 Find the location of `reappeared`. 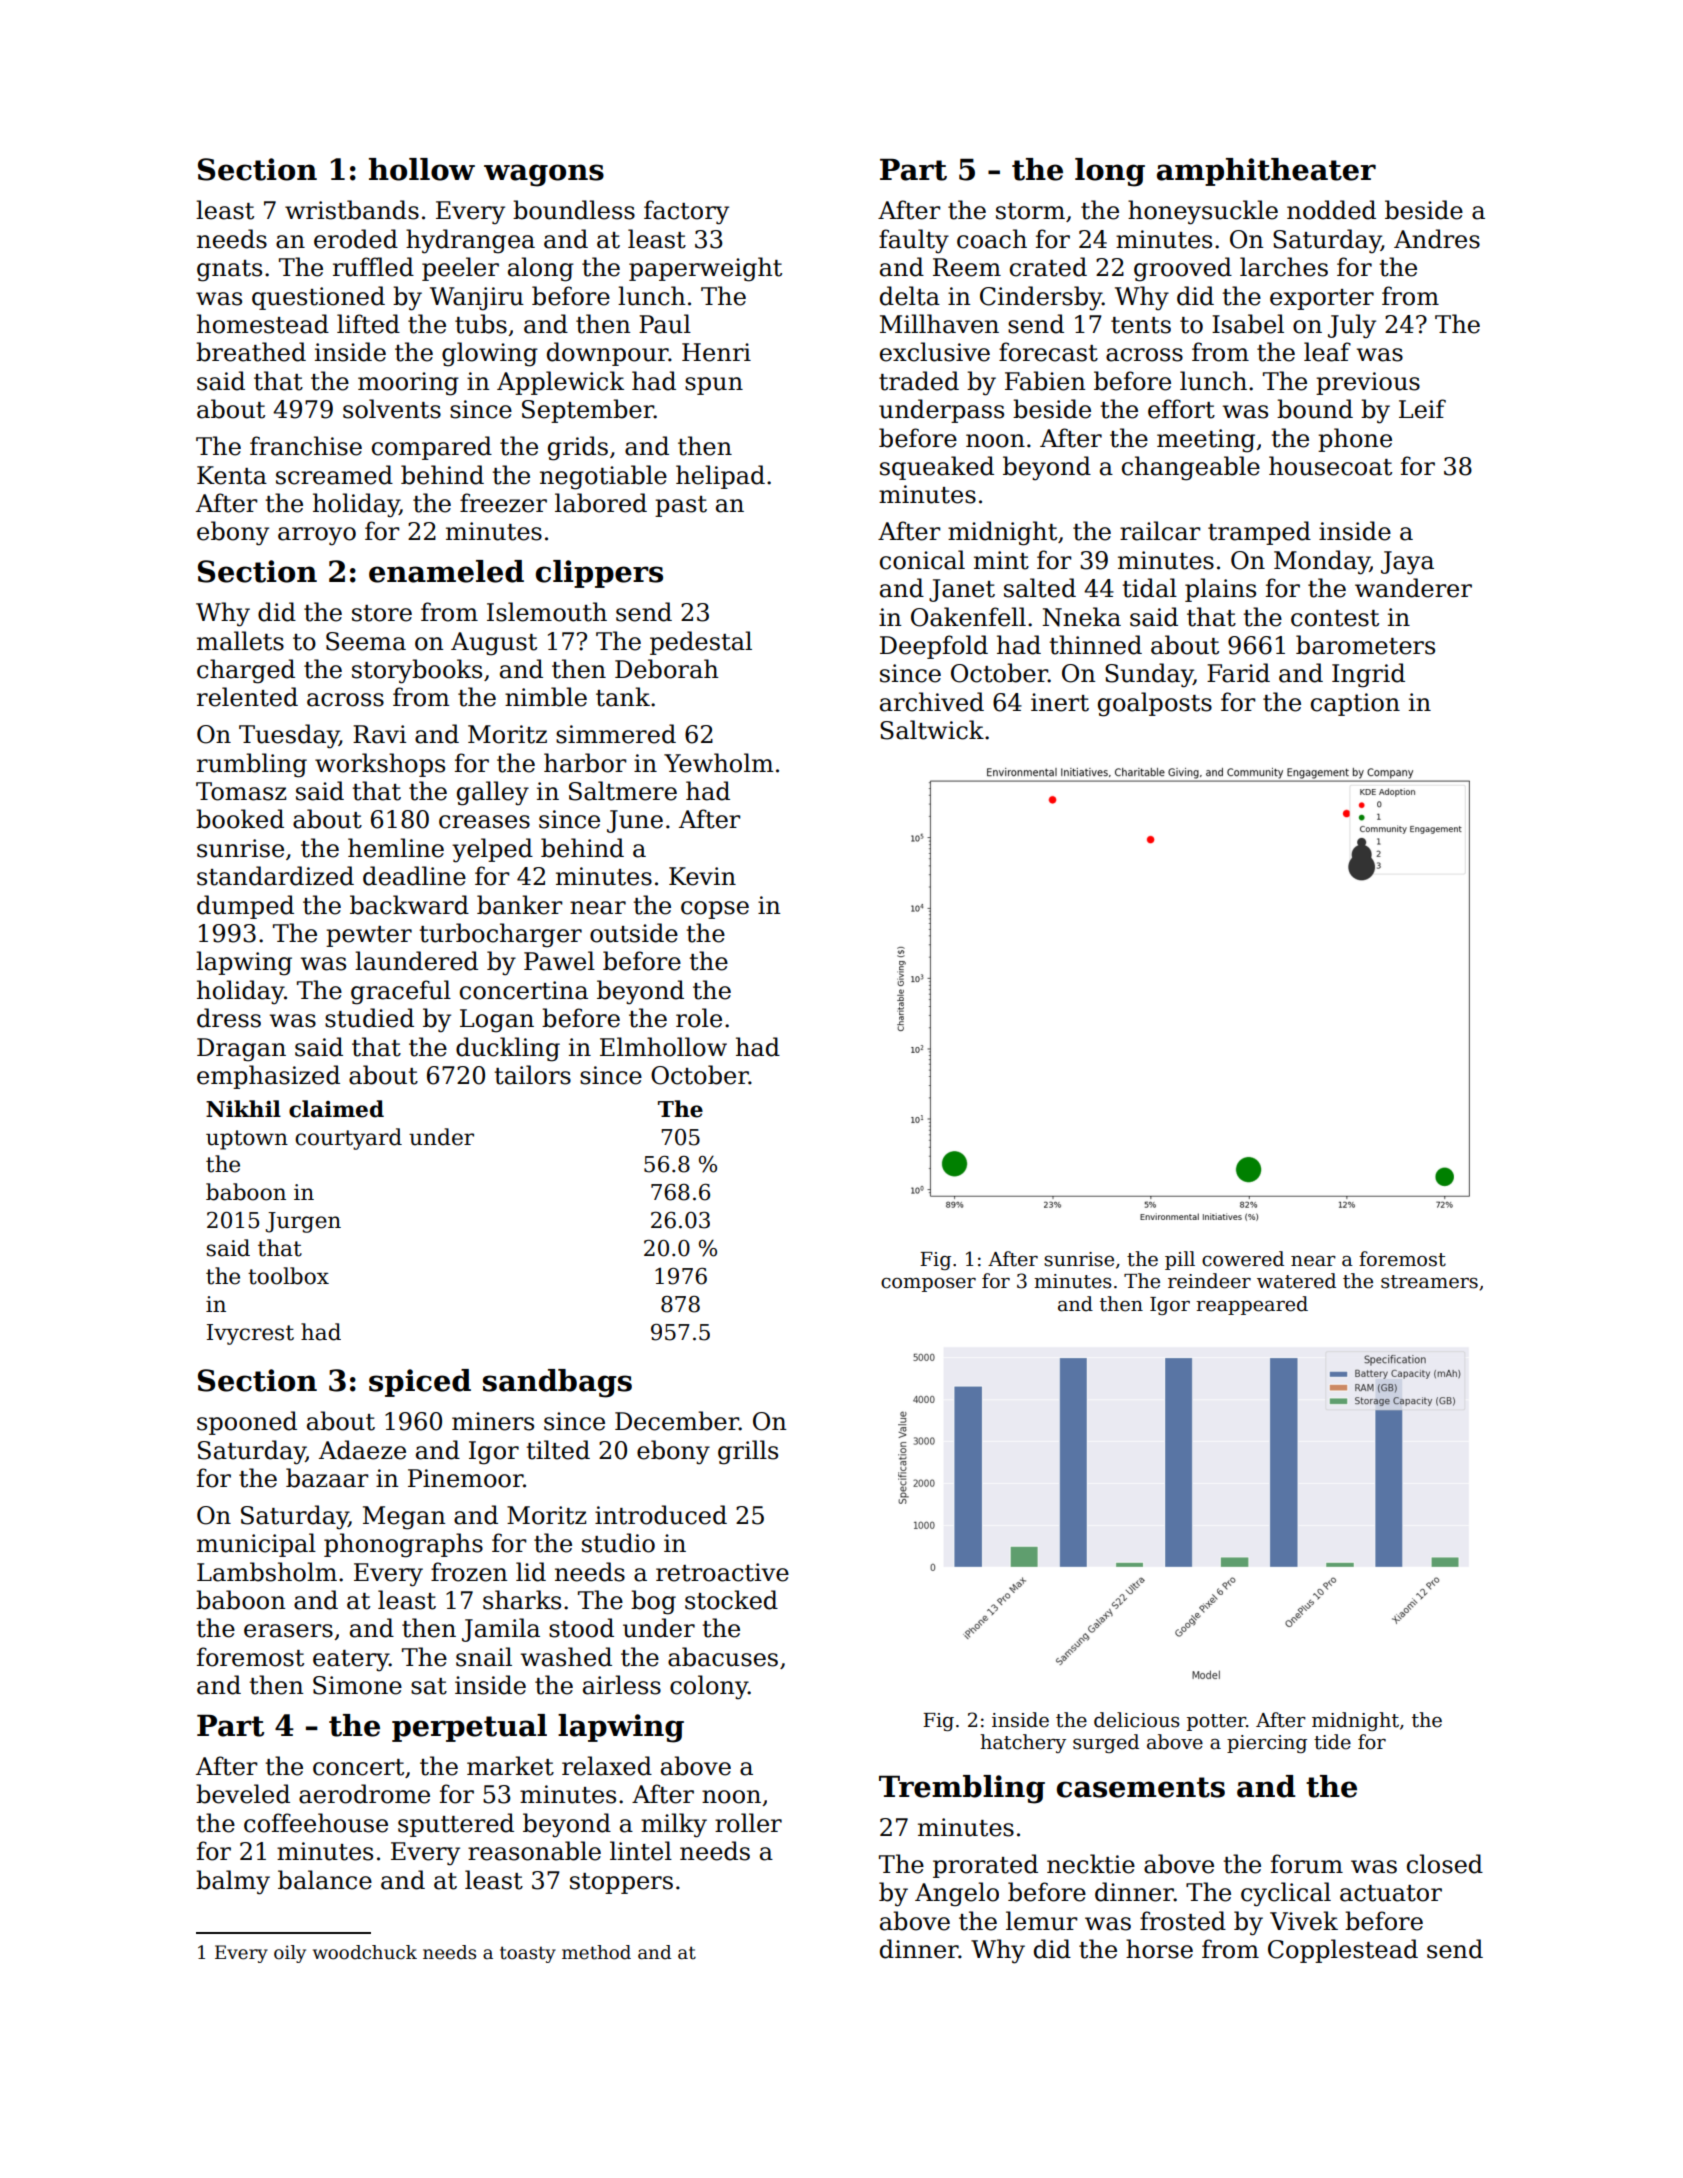

reappeared is located at coordinates (1252, 1305).
